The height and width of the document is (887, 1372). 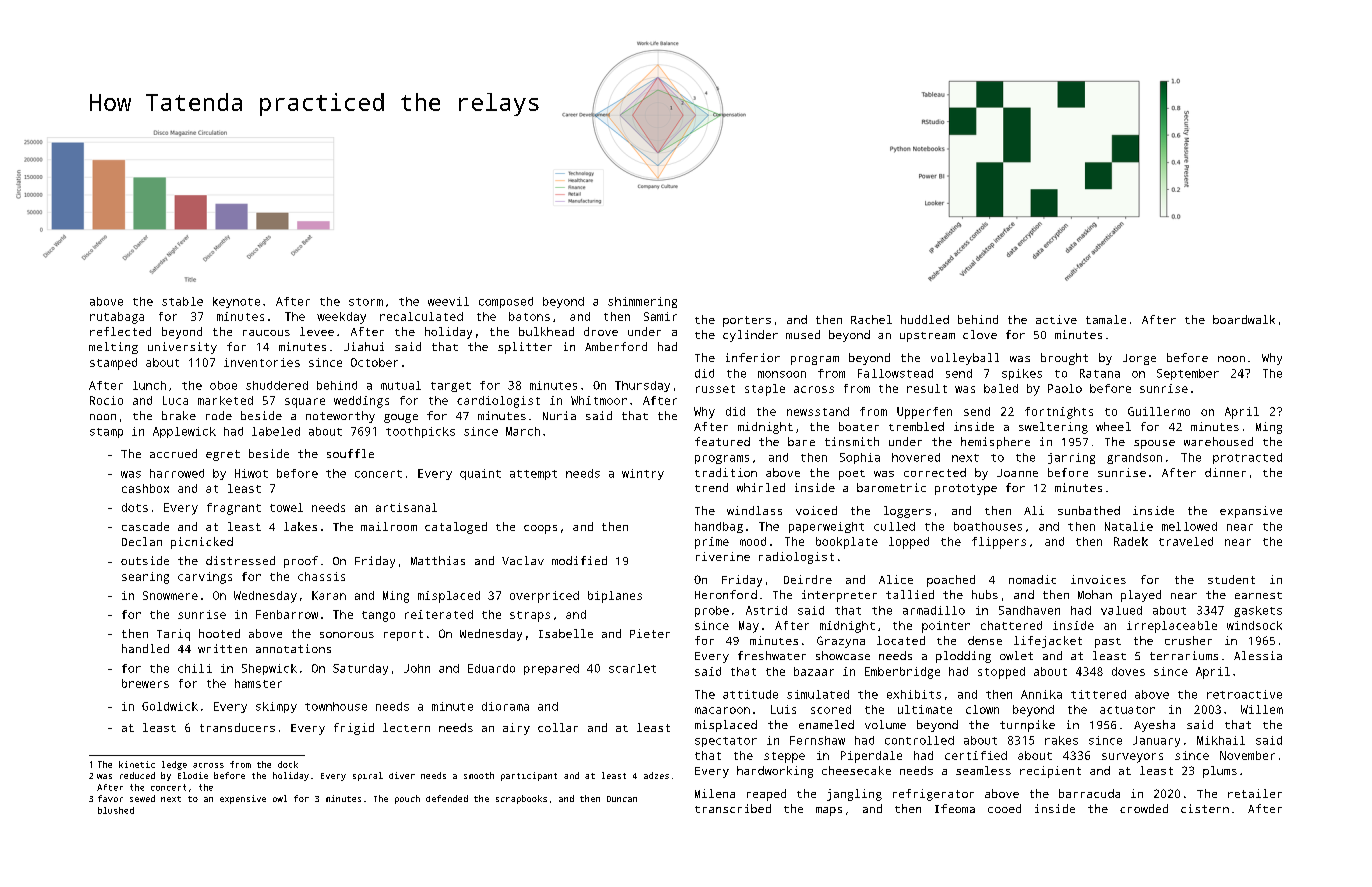 I want to click on annotations, so click(x=293, y=648).
